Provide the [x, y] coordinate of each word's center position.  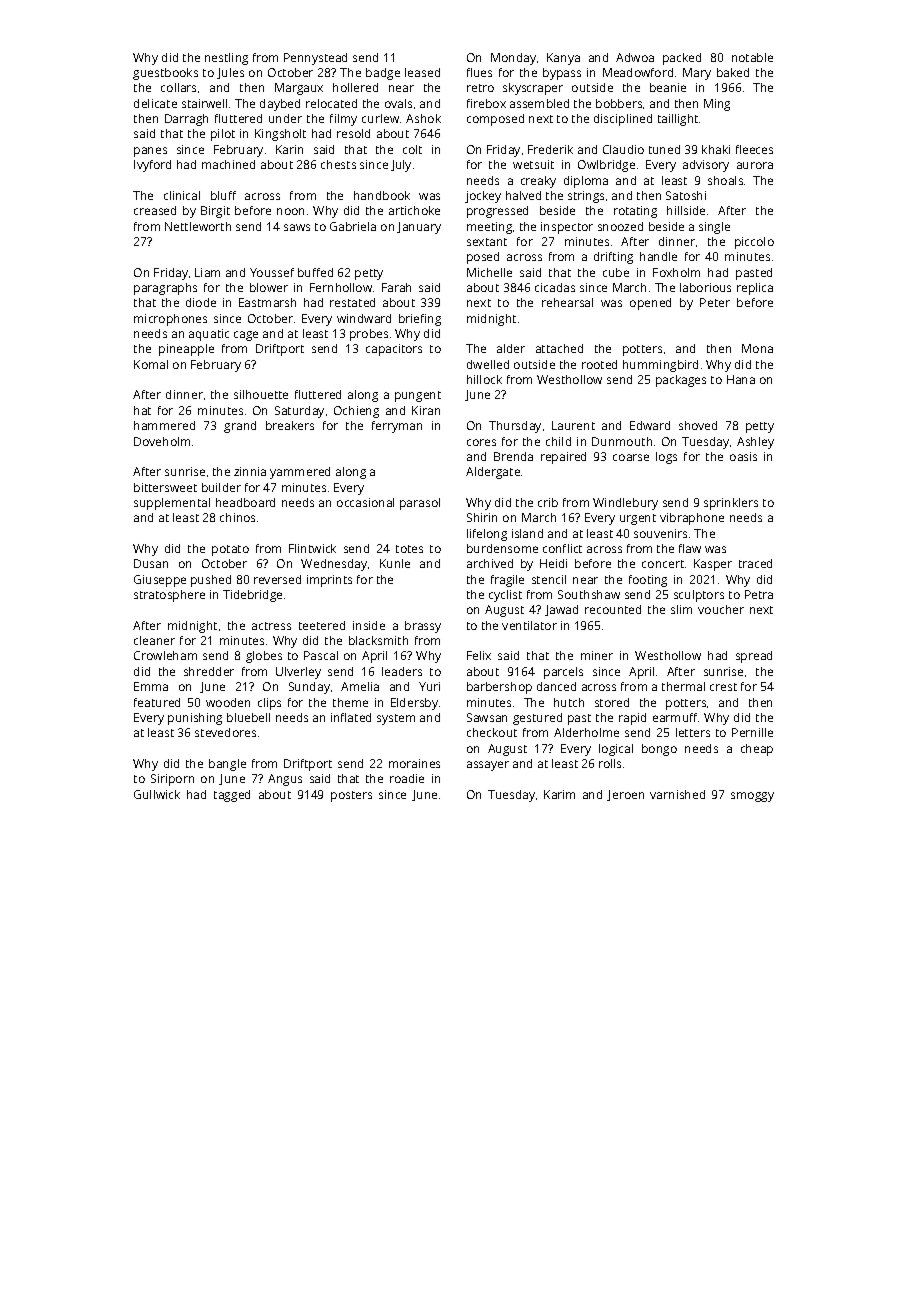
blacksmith [378, 640]
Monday [513, 59]
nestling [226, 59]
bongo [659, 750]
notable [752, 57]
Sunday [309, 688]
